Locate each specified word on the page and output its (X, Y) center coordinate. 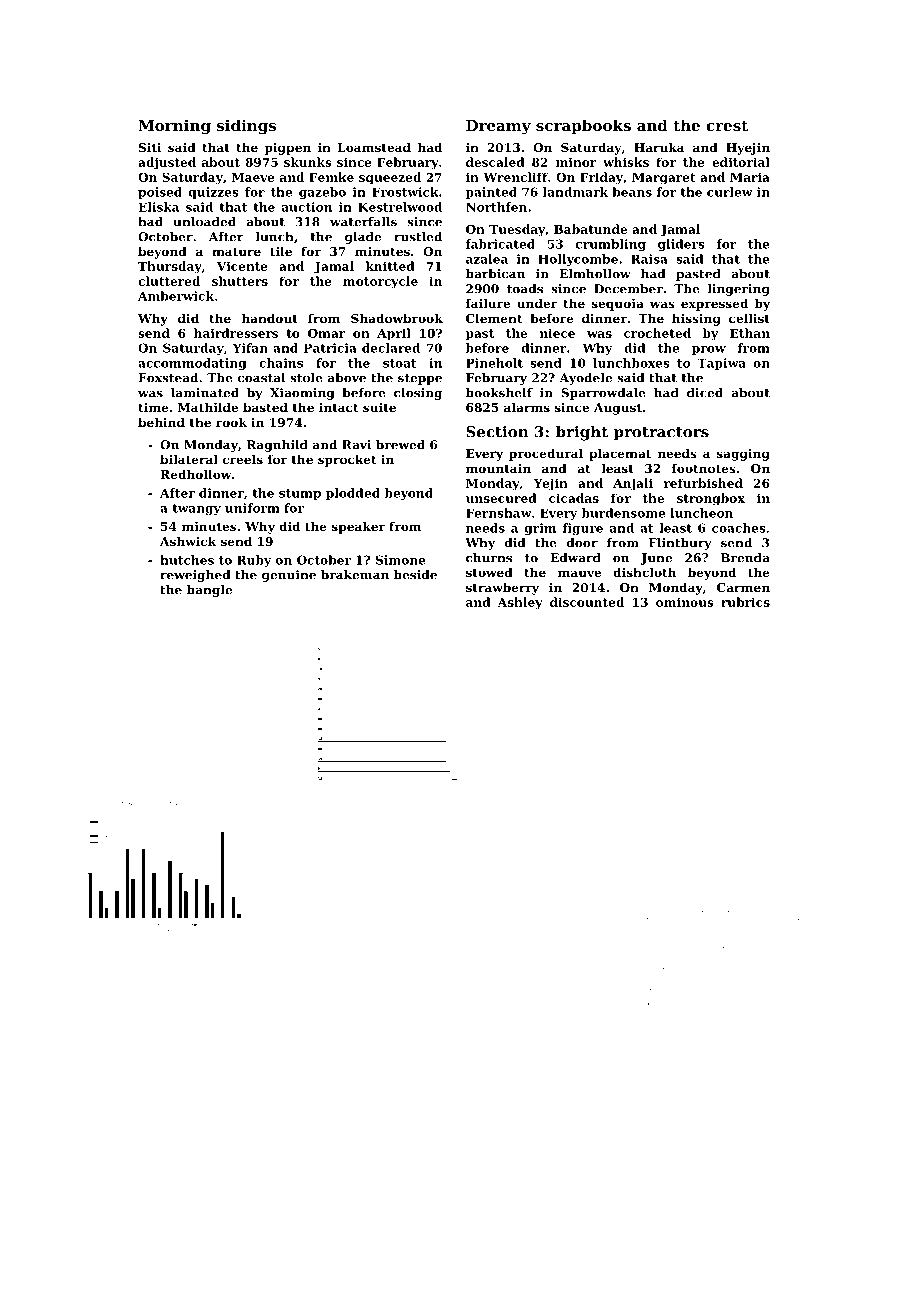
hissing (696, 319)
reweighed (195, 576)
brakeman (355, 575)
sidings (246, 127)
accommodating (192, 364)
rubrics (745, 602)
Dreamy (498, 127)
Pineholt (494, 363)
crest (727, 125)
